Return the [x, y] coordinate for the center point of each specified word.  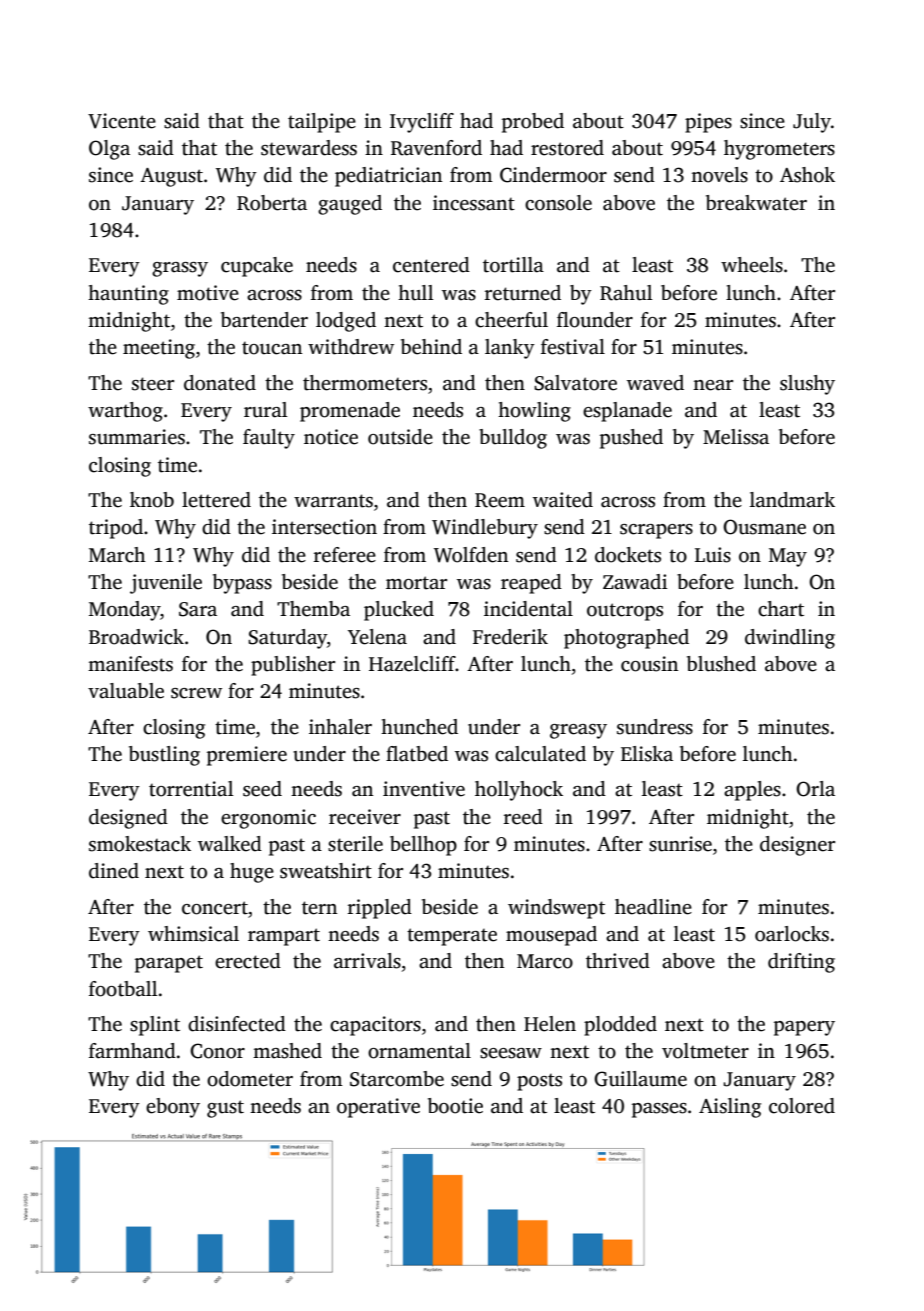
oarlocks [792, 934]
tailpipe [322, 123]
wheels [752, 265]
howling [534, 412]
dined [114, 871]
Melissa [736, 437]
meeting [159, 349]
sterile [355, 844]
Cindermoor [553, 175]
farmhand [132, 1051]
